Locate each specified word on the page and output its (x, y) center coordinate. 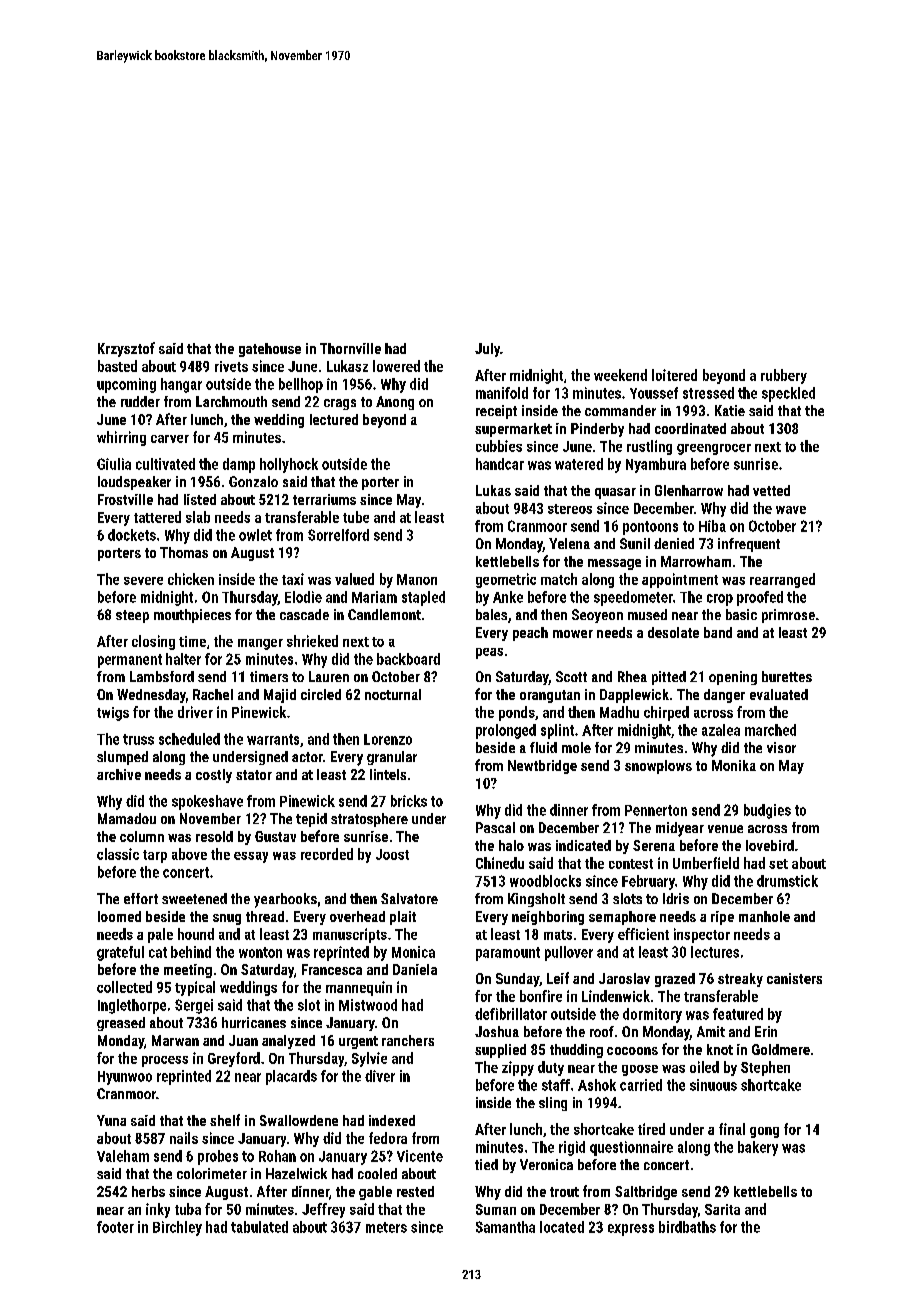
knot (720, 1049)
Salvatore (409, 898)
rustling (649, 447)
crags (340, 404)
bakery (758, 1148)
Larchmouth (231, 401)
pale (160, 935)
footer (115, 1227)
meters (386, 1227)
